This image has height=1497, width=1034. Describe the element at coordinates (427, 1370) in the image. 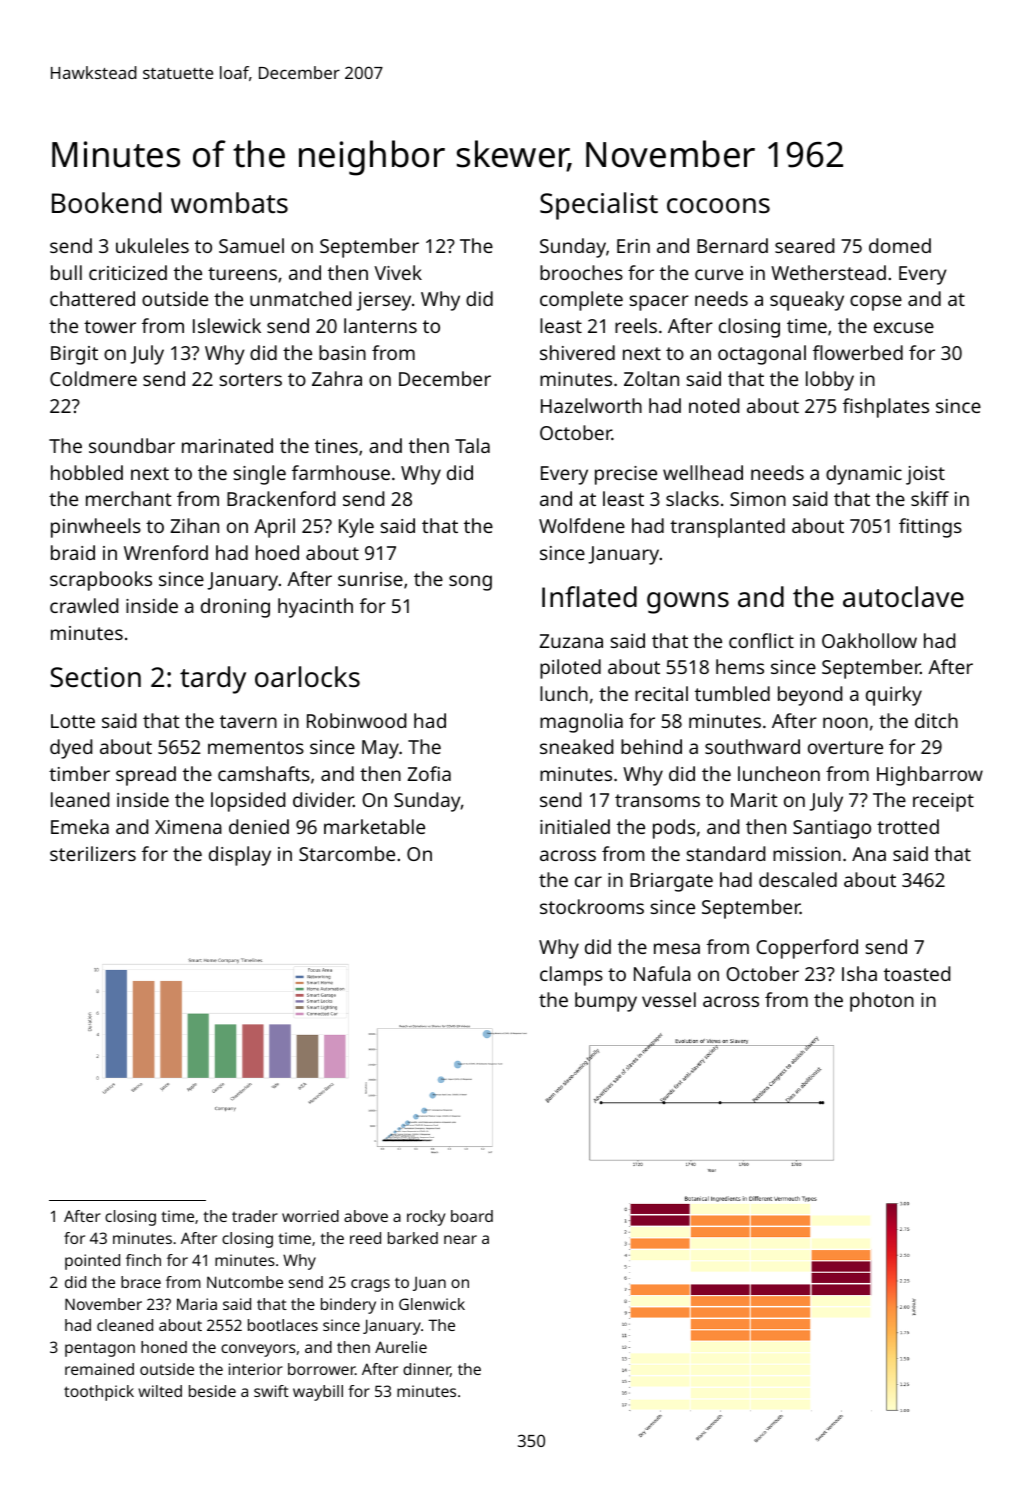

I see `dinner` at that location.
